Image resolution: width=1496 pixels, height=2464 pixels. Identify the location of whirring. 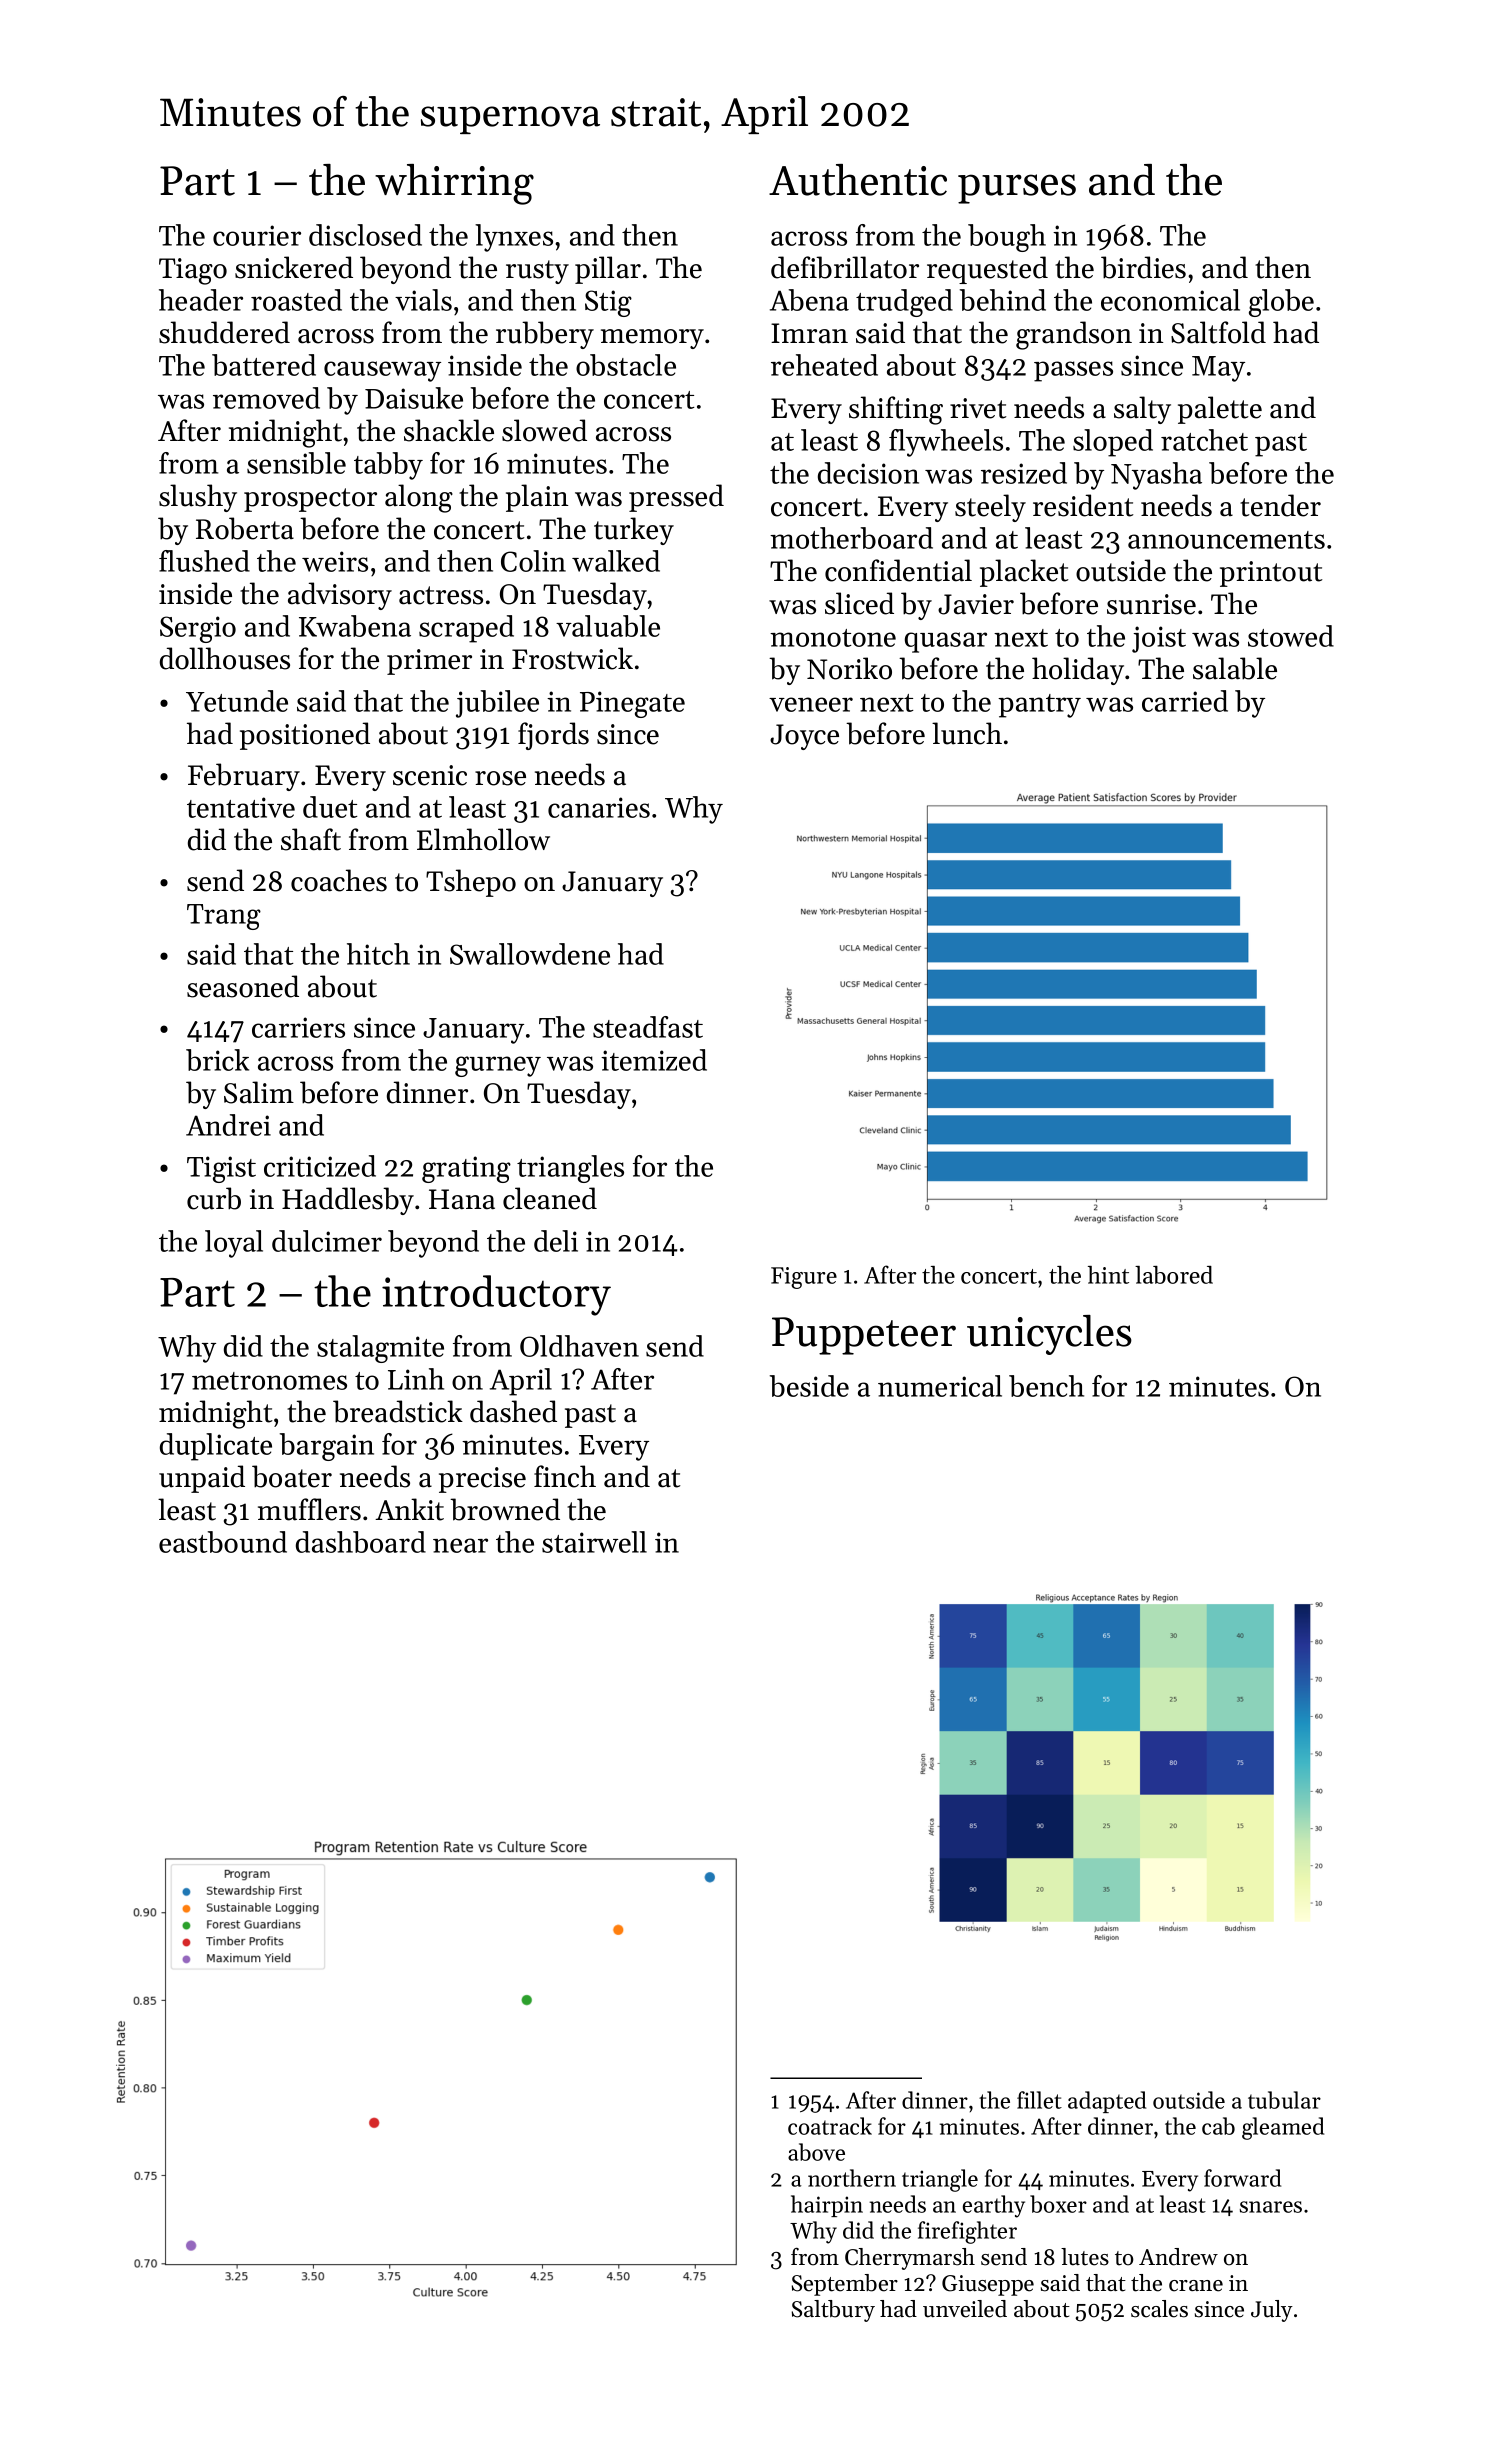
(454, 184).
